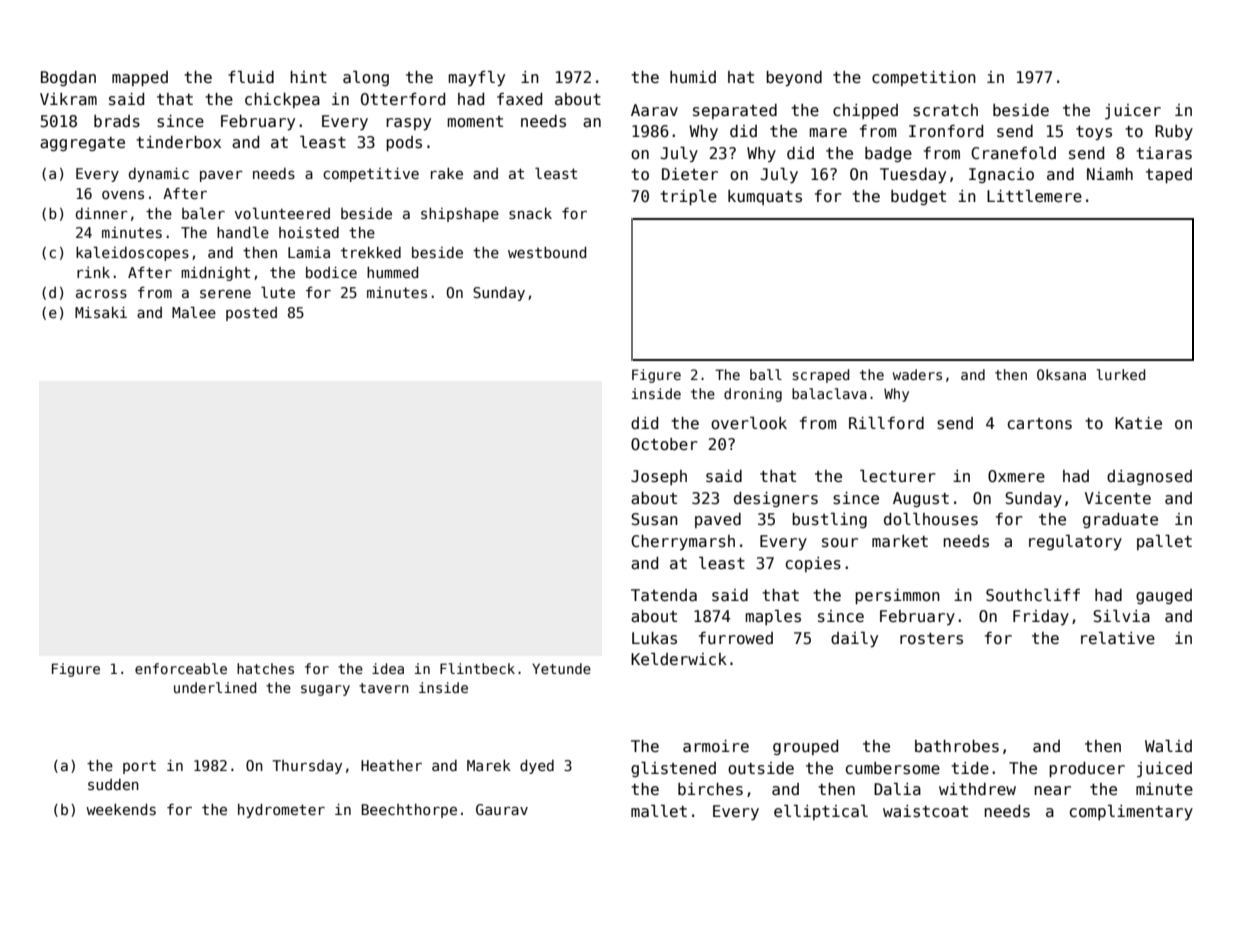 This screenshot has width=1233, height=952. Describe the element at coordinates (251, 314) in the screenshot. I see `posted` at that location.
